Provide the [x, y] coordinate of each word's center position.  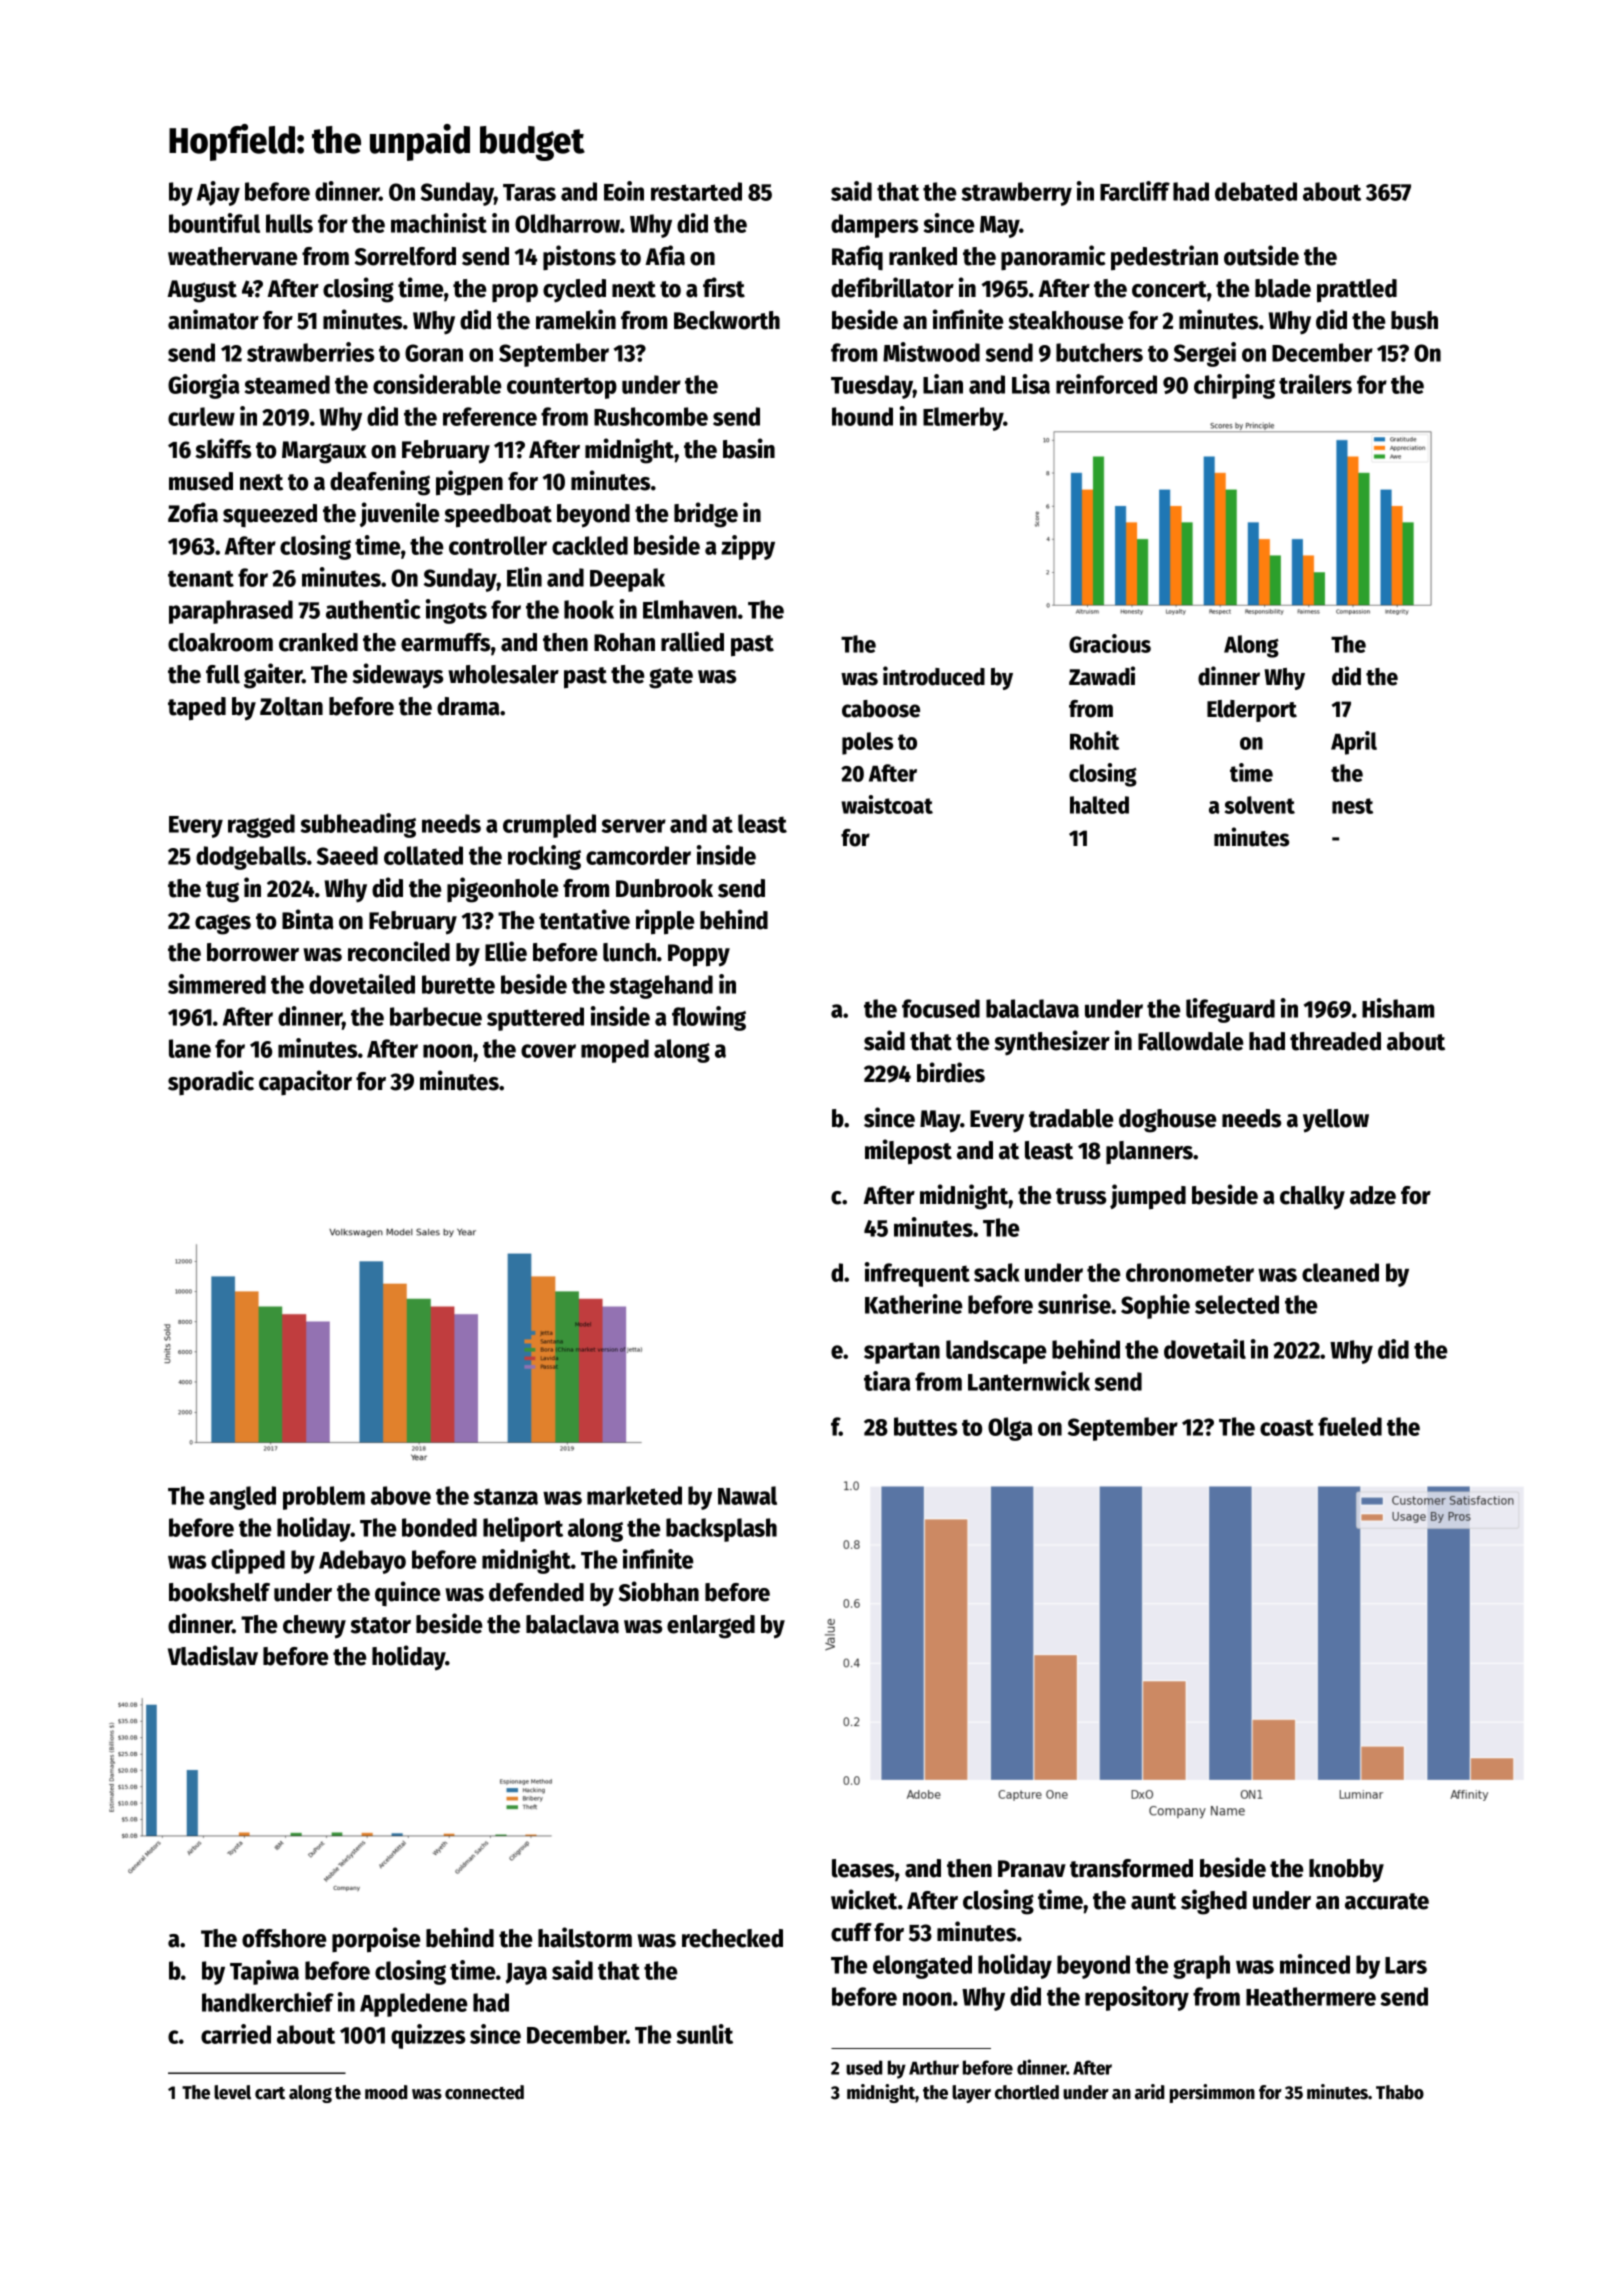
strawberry [1017, 194]
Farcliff [1135, 191]
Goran [434, 353]
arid [1149, 2092]
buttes [925, 1426]
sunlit [705, 2034]
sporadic [211, 1082]
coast [1287, 1427]
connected [484, 2092]
